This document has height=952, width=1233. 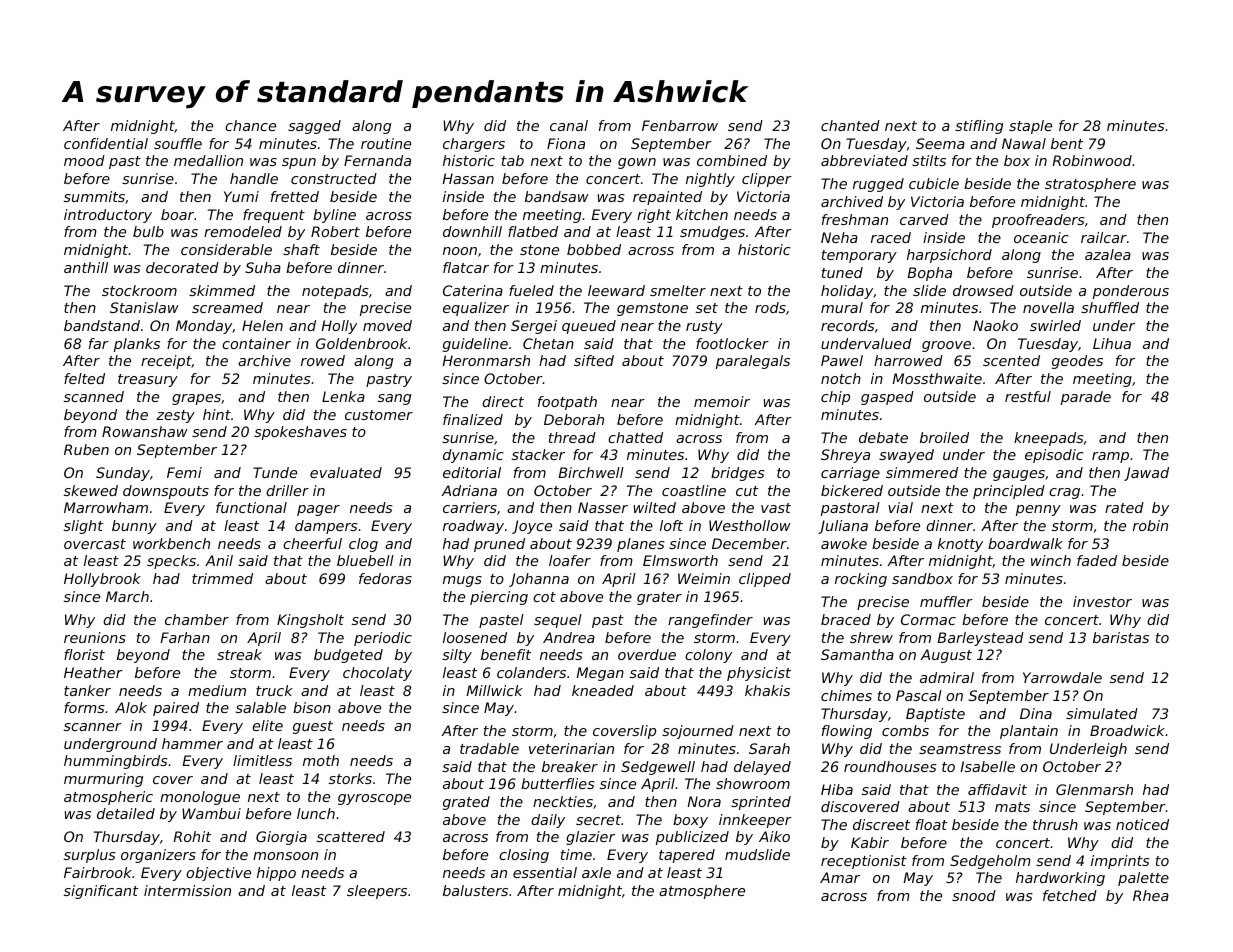 I want to click on chance, so click(x=250, y=125).
